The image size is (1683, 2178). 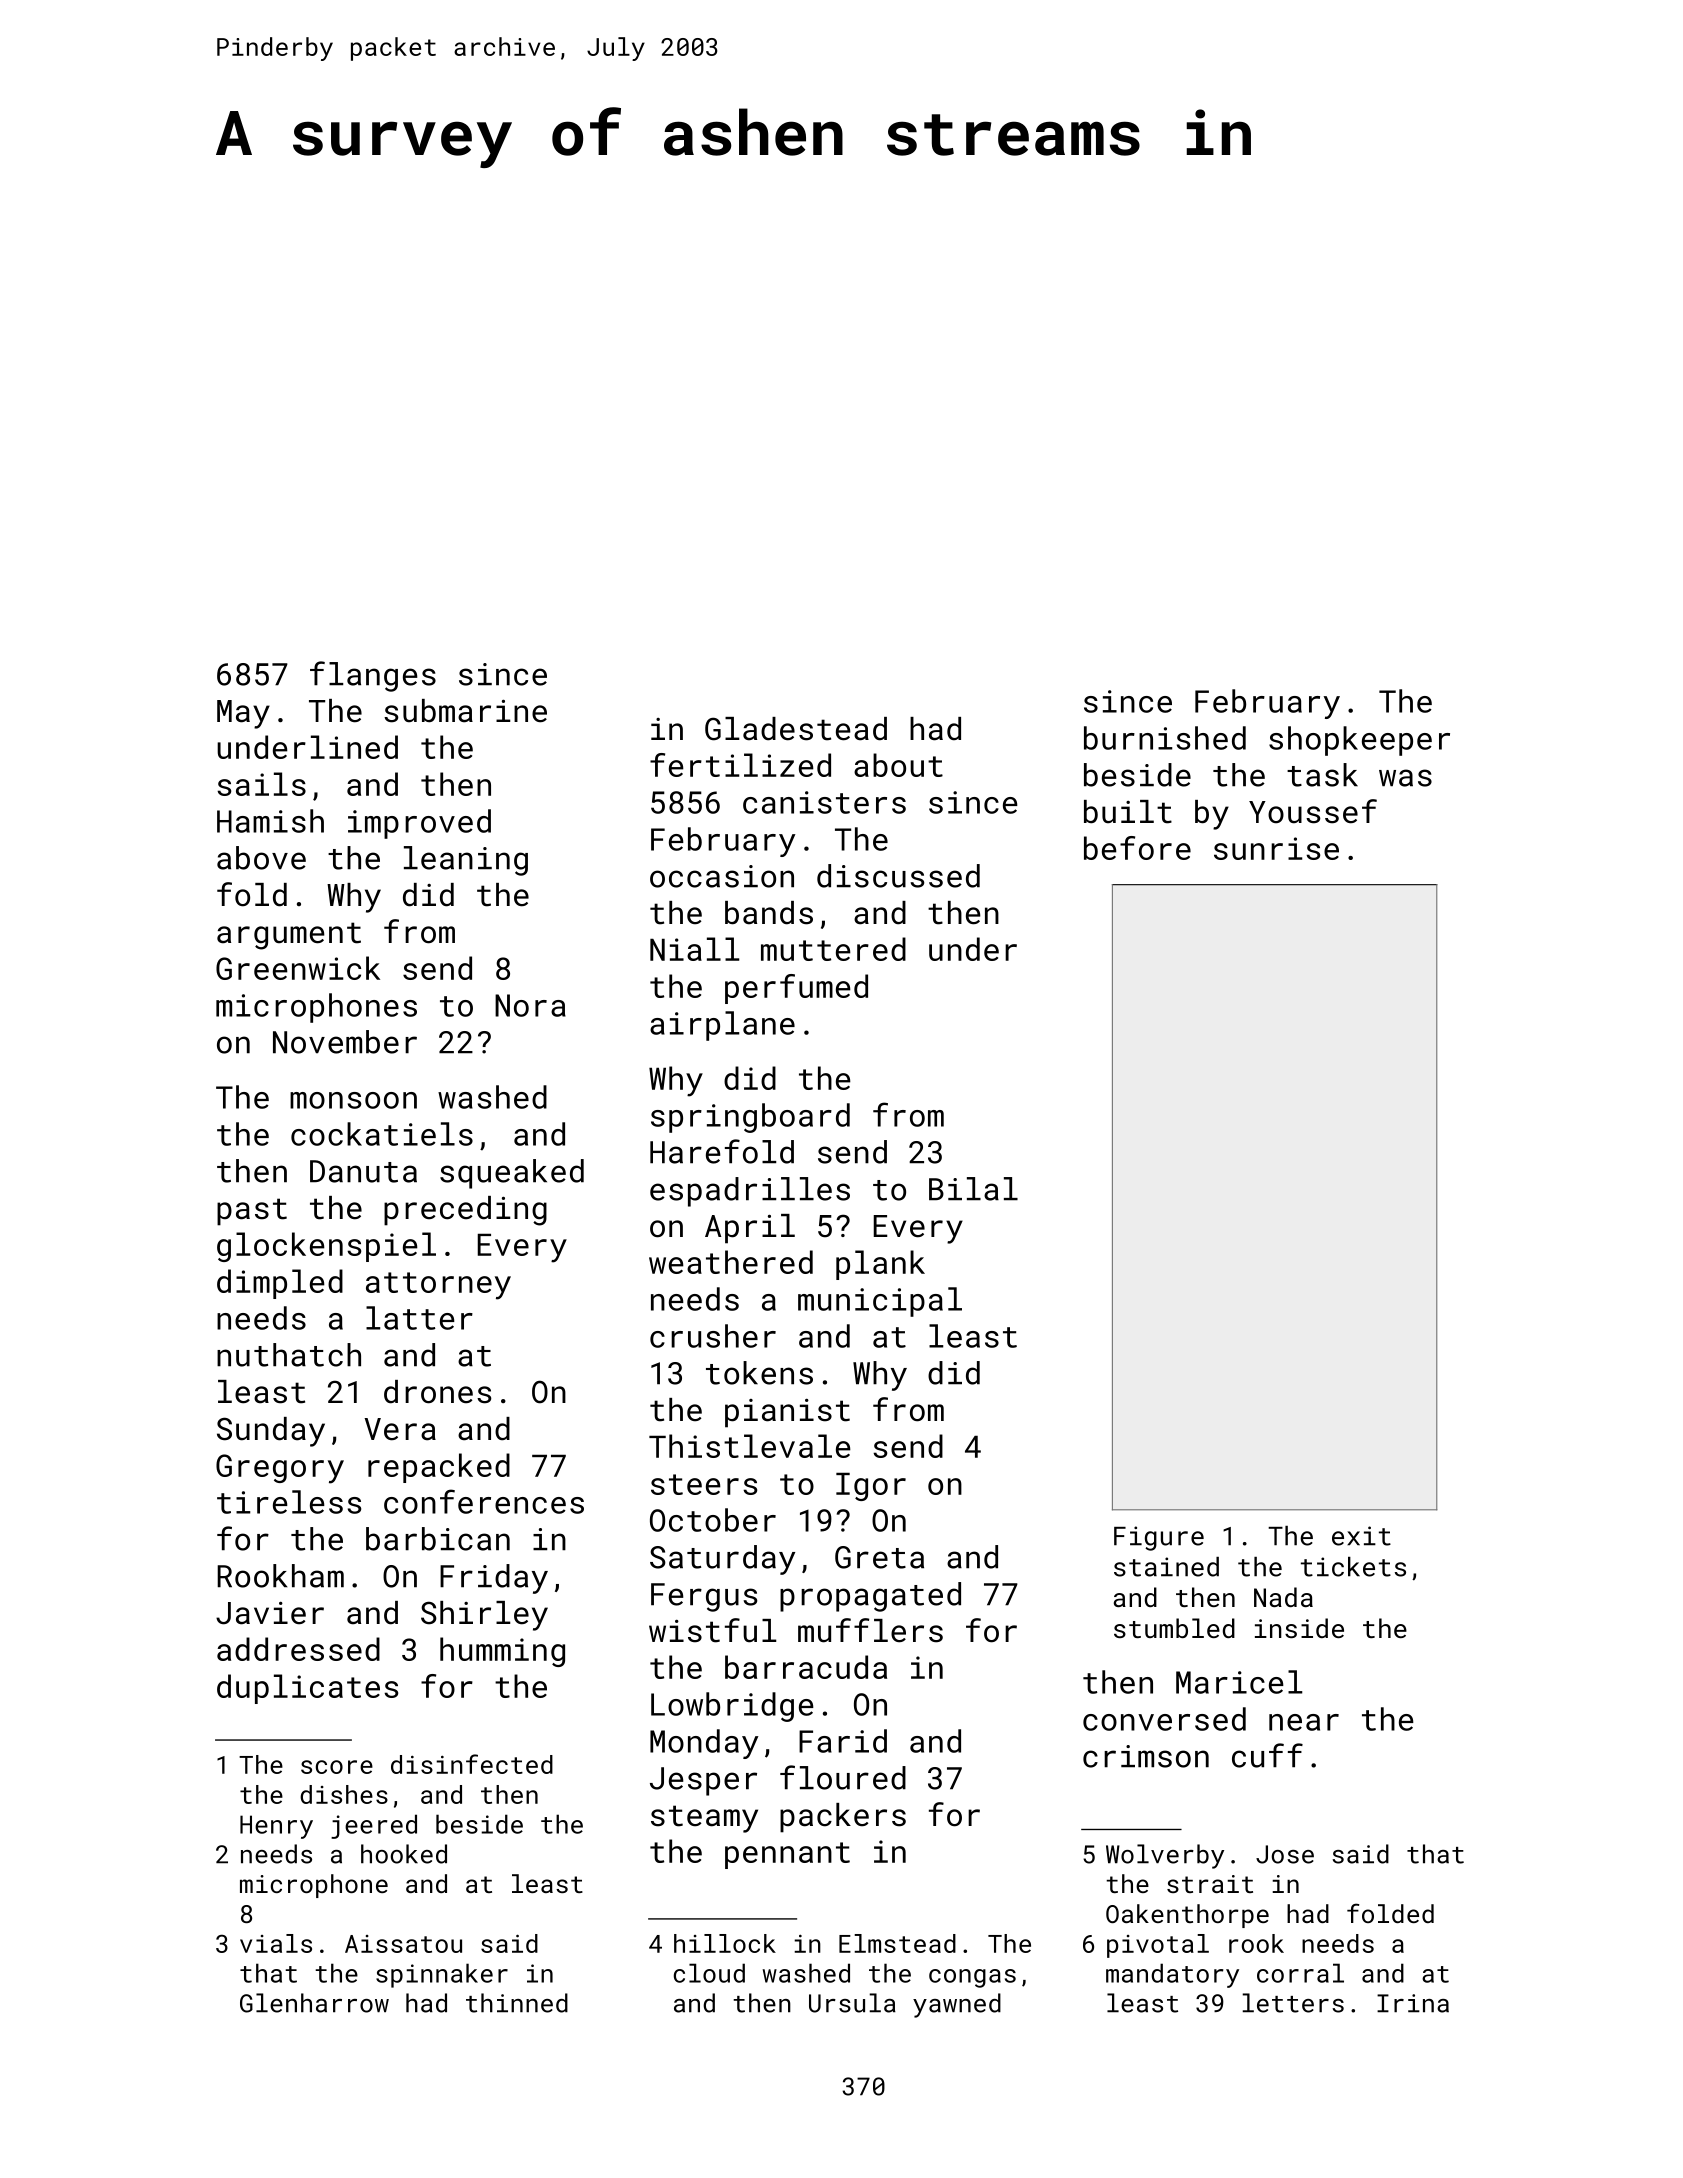 What do you see at coordinates (270, 821) in the image?
I see `Hamish` at bounding box center [270, 821].
